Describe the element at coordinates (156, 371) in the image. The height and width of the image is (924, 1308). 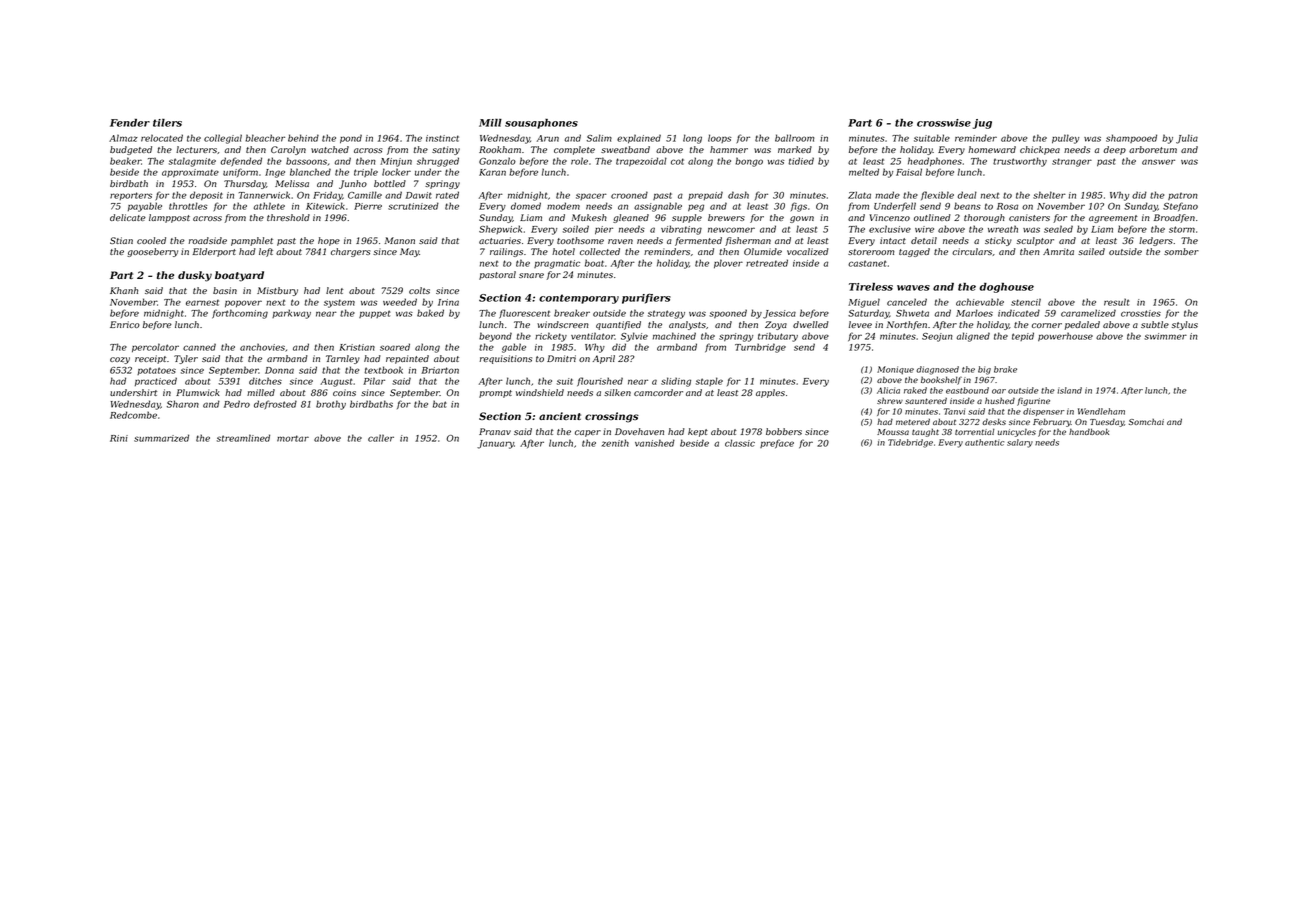
I see `potatoes` at that location.
